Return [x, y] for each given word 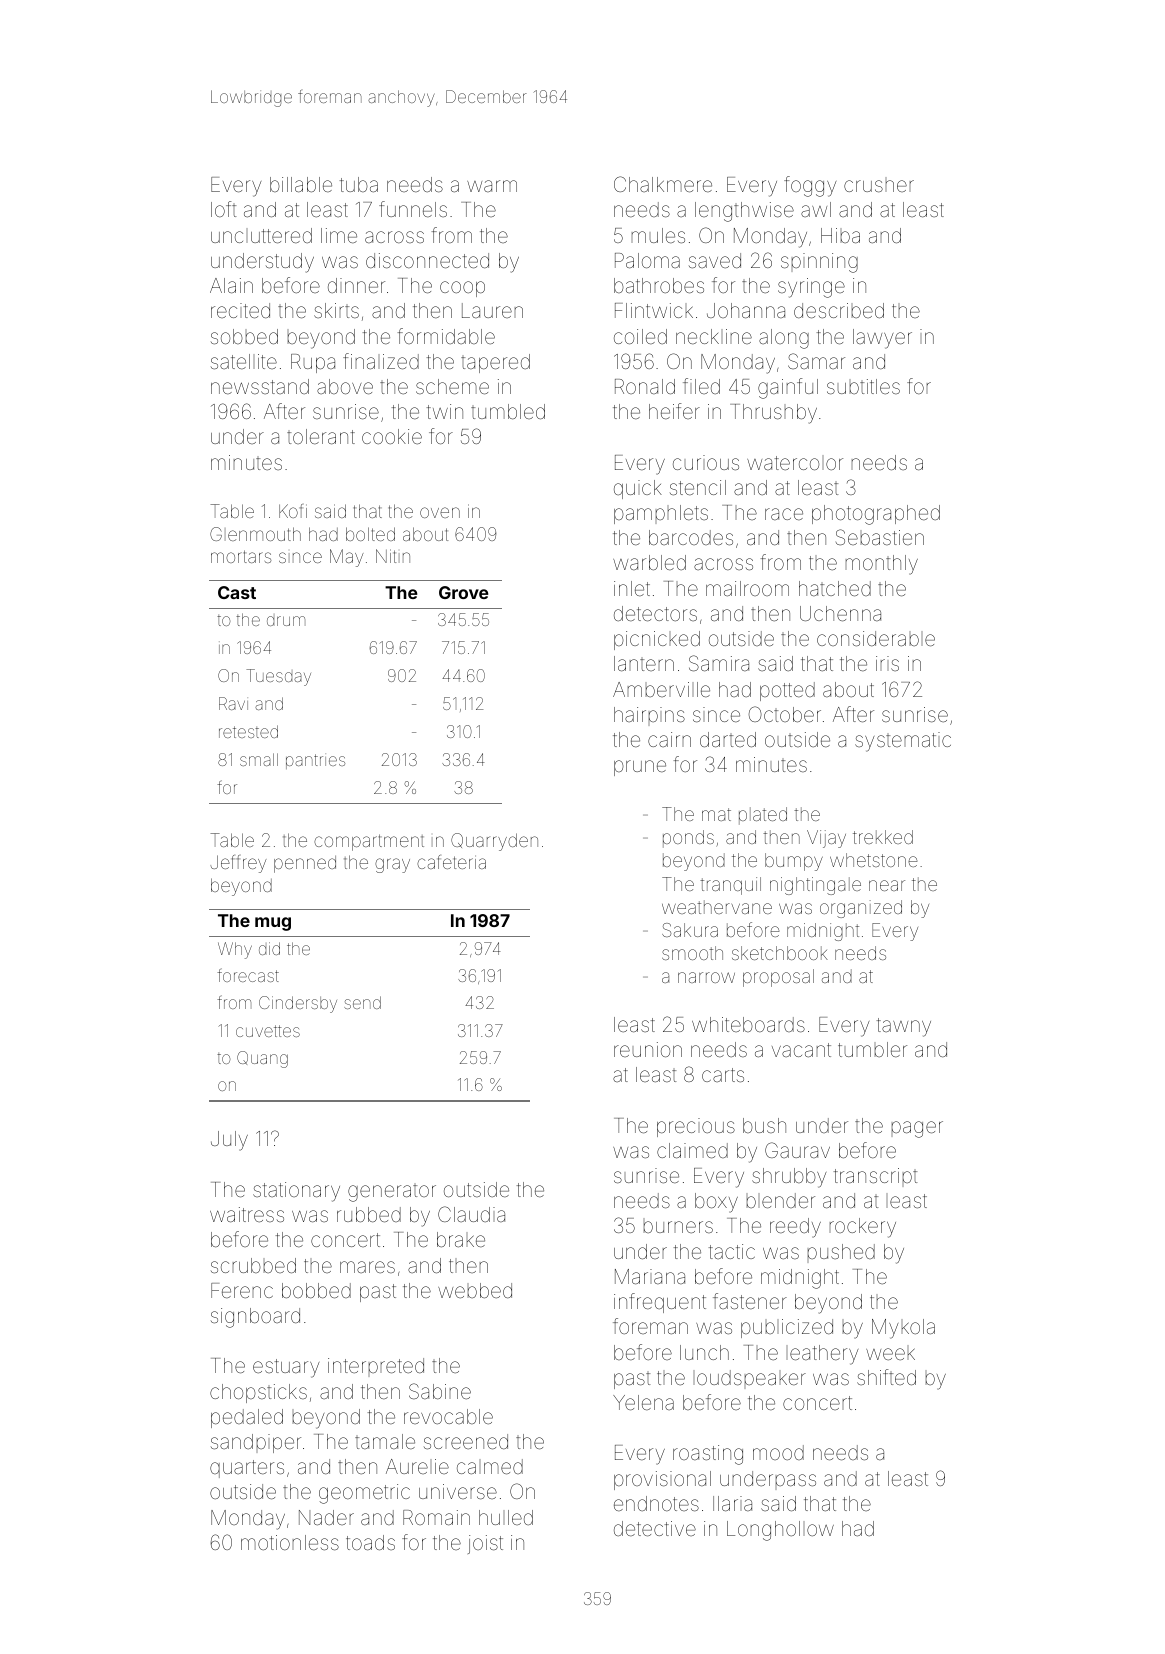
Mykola [903, 1329]
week [890, 1354]
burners [678, 1227]
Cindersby [298, 1004]
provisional [662, 1480]
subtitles [863, 386]
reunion [648, 1049]
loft [223, 209]
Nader [326, 1517]
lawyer [882, 339]
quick [638, 489]
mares [367, 1267]
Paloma [647, 260]
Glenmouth [255, 534]
